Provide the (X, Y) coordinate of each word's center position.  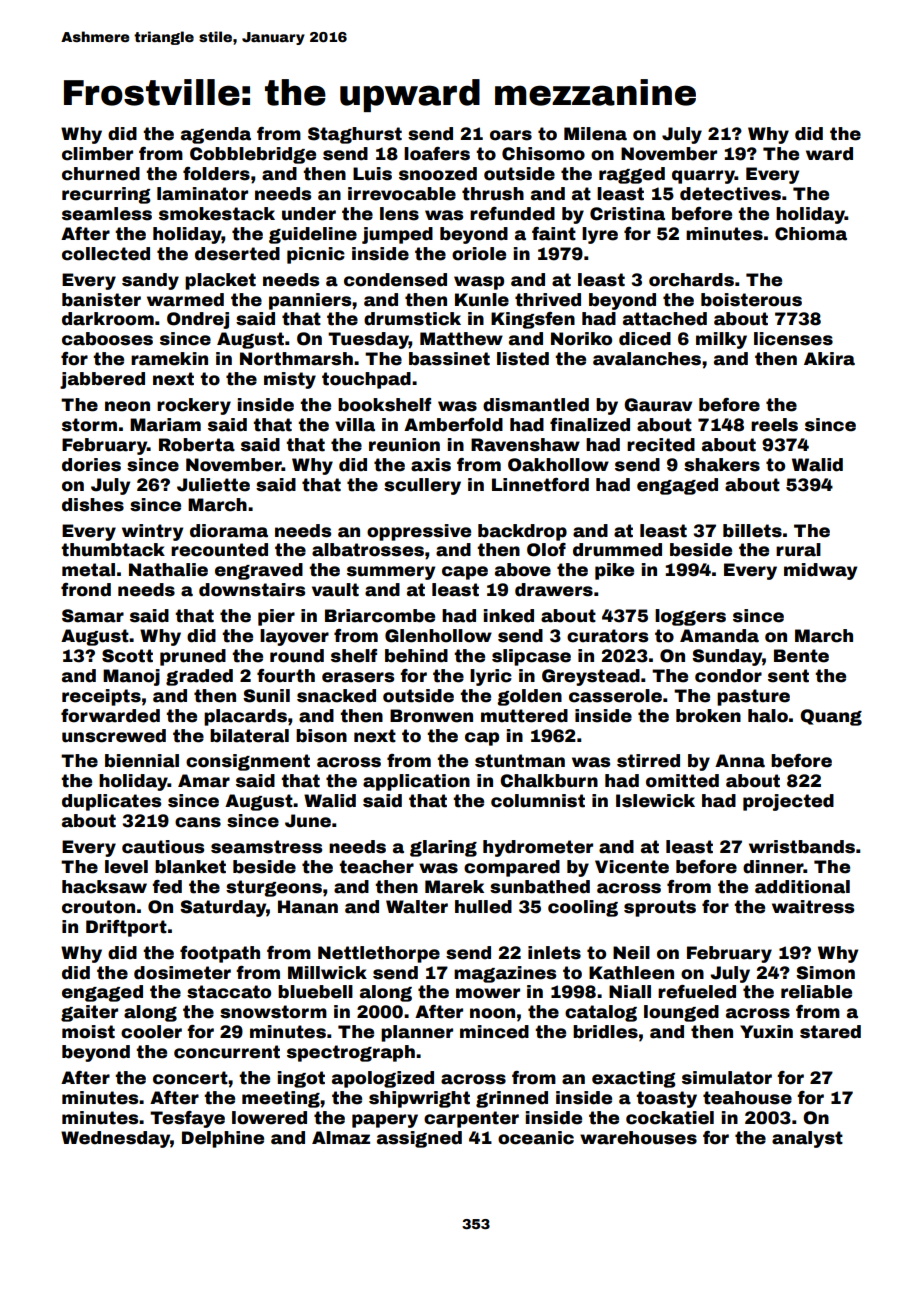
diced (645, 339)
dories (91, 465)
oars (511, 135)
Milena (595, 134)
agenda (216, 135)
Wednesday (116, 1139)
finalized (590, 425)
